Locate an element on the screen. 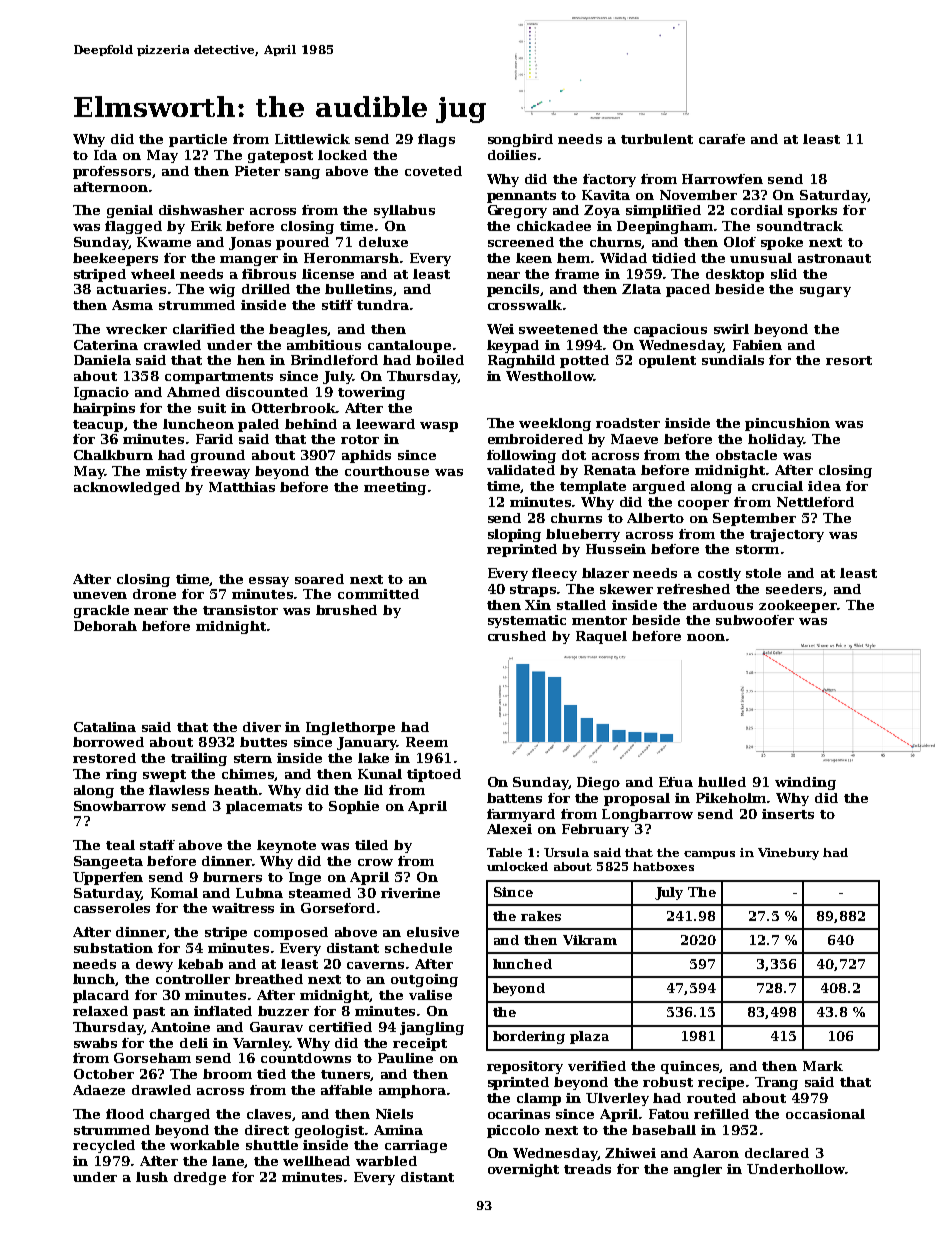 The image size is (952, 1233). Diego is located at coordinates (598, 783).
